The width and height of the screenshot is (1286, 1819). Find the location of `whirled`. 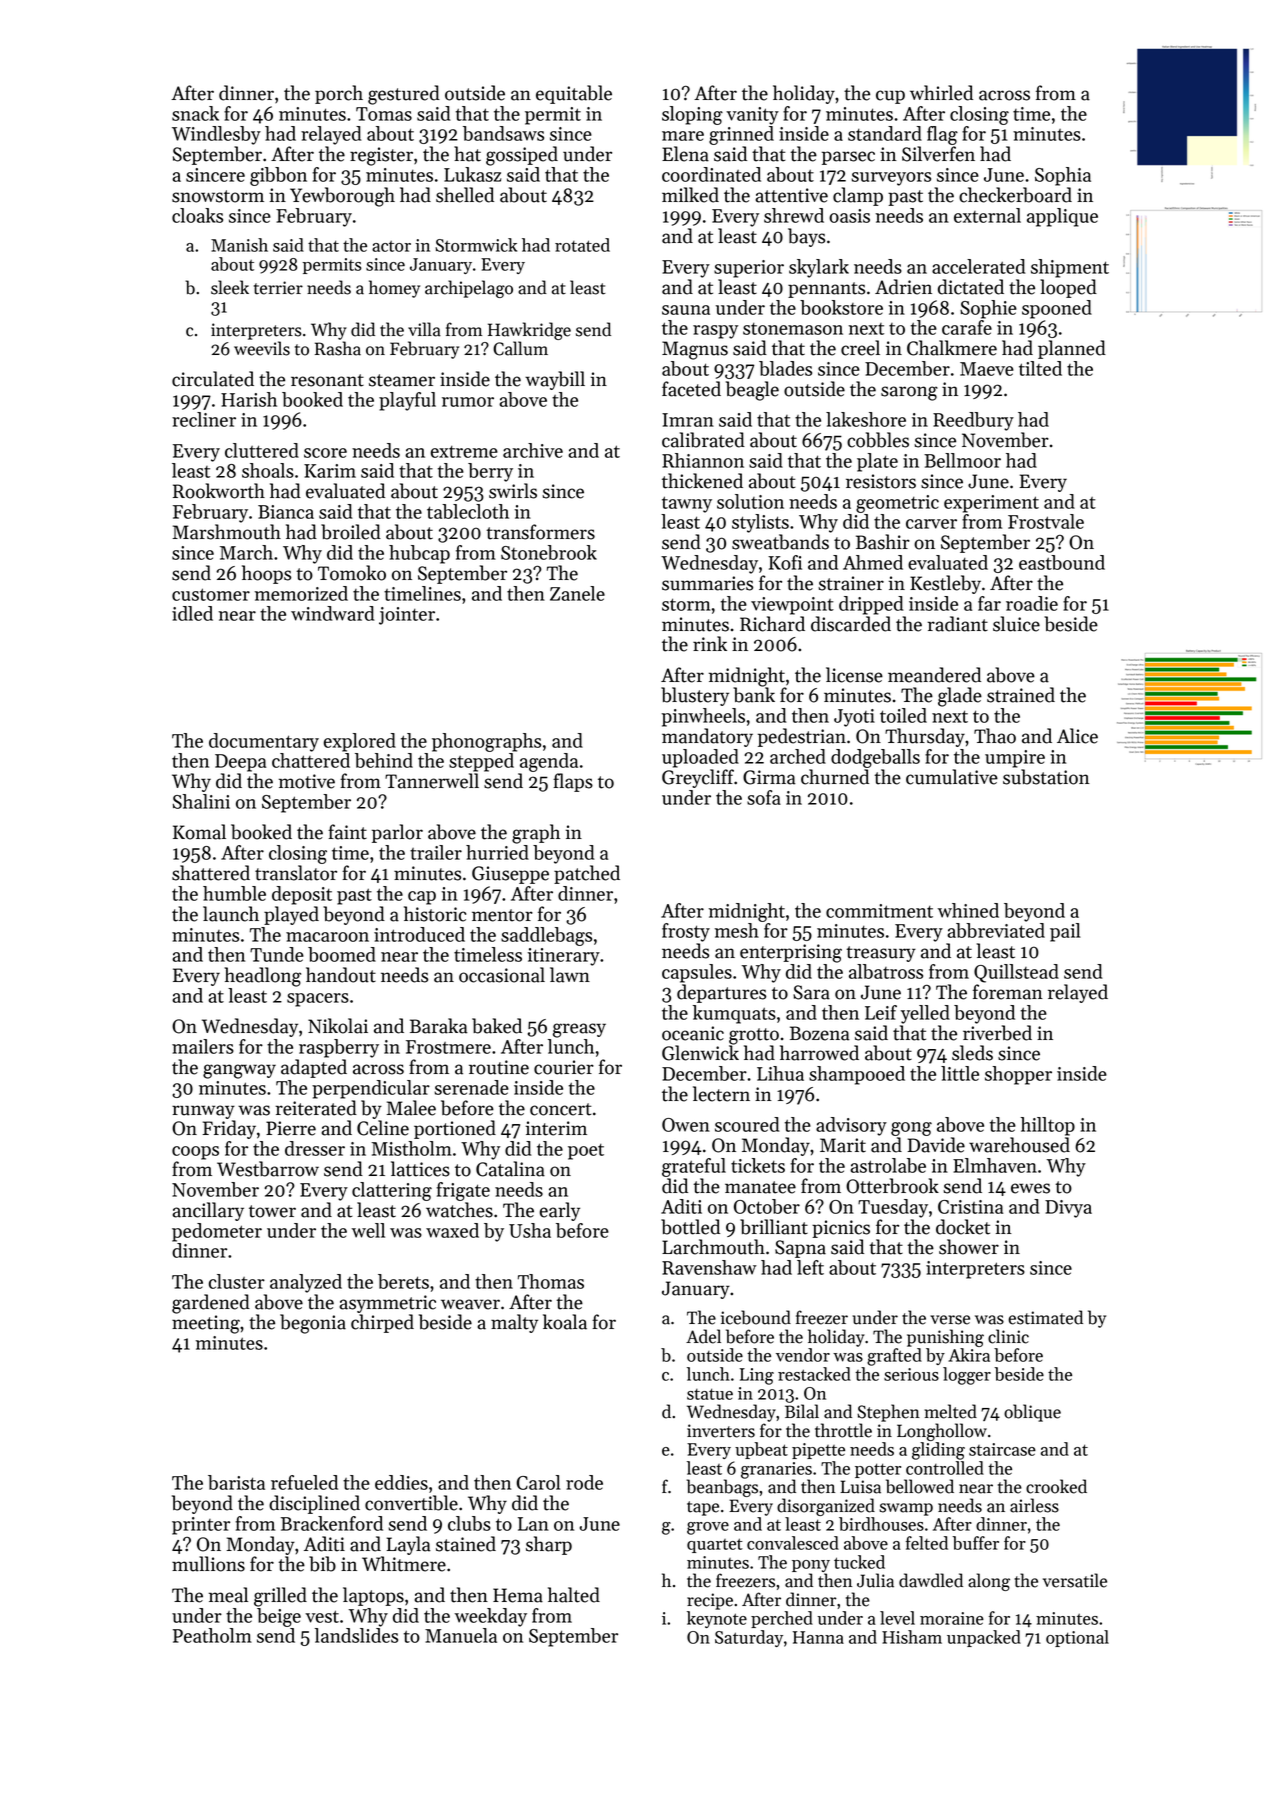

whirled is located at coordinates (941, 93).
